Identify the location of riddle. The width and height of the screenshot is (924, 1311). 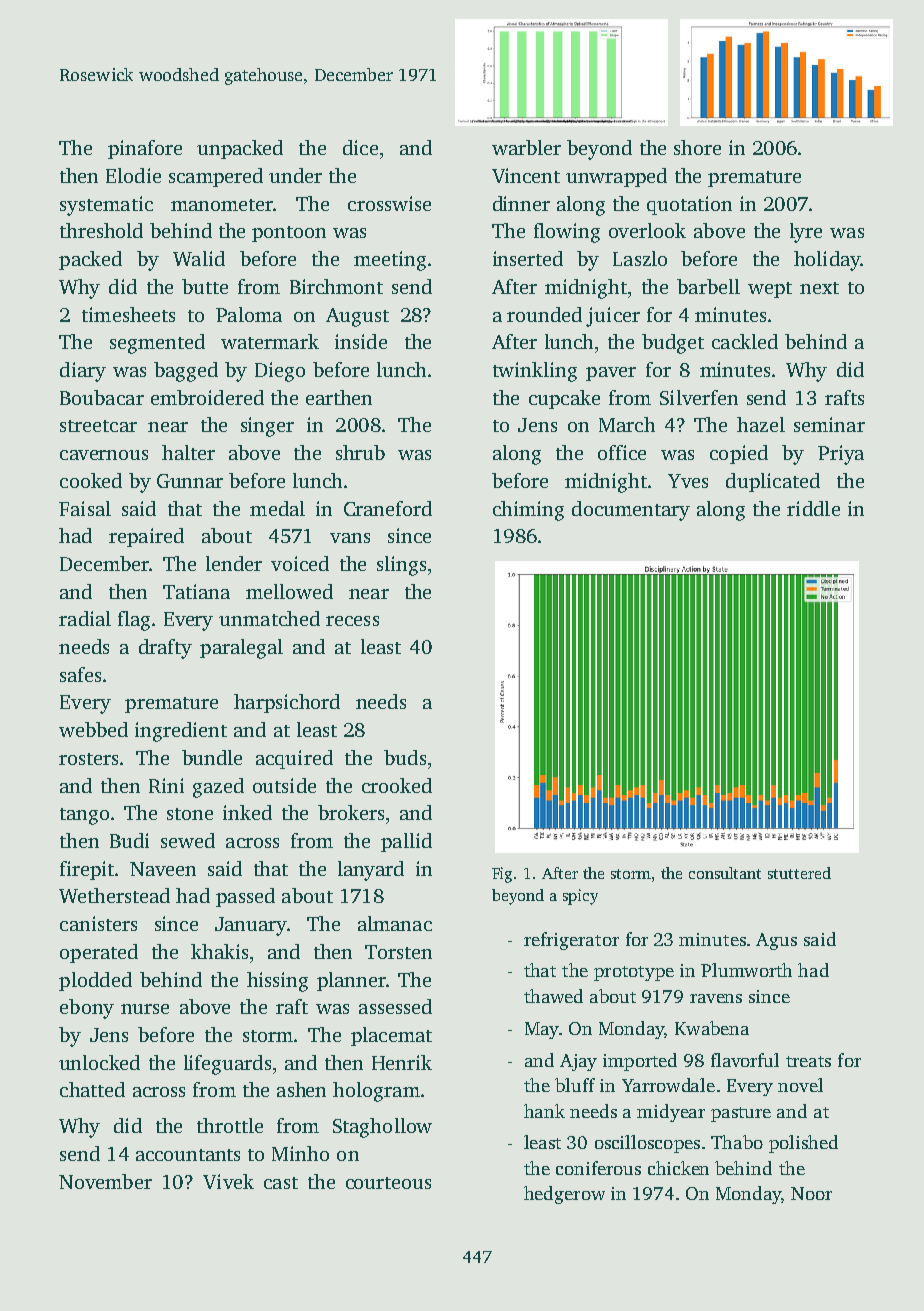
(813, 508).
